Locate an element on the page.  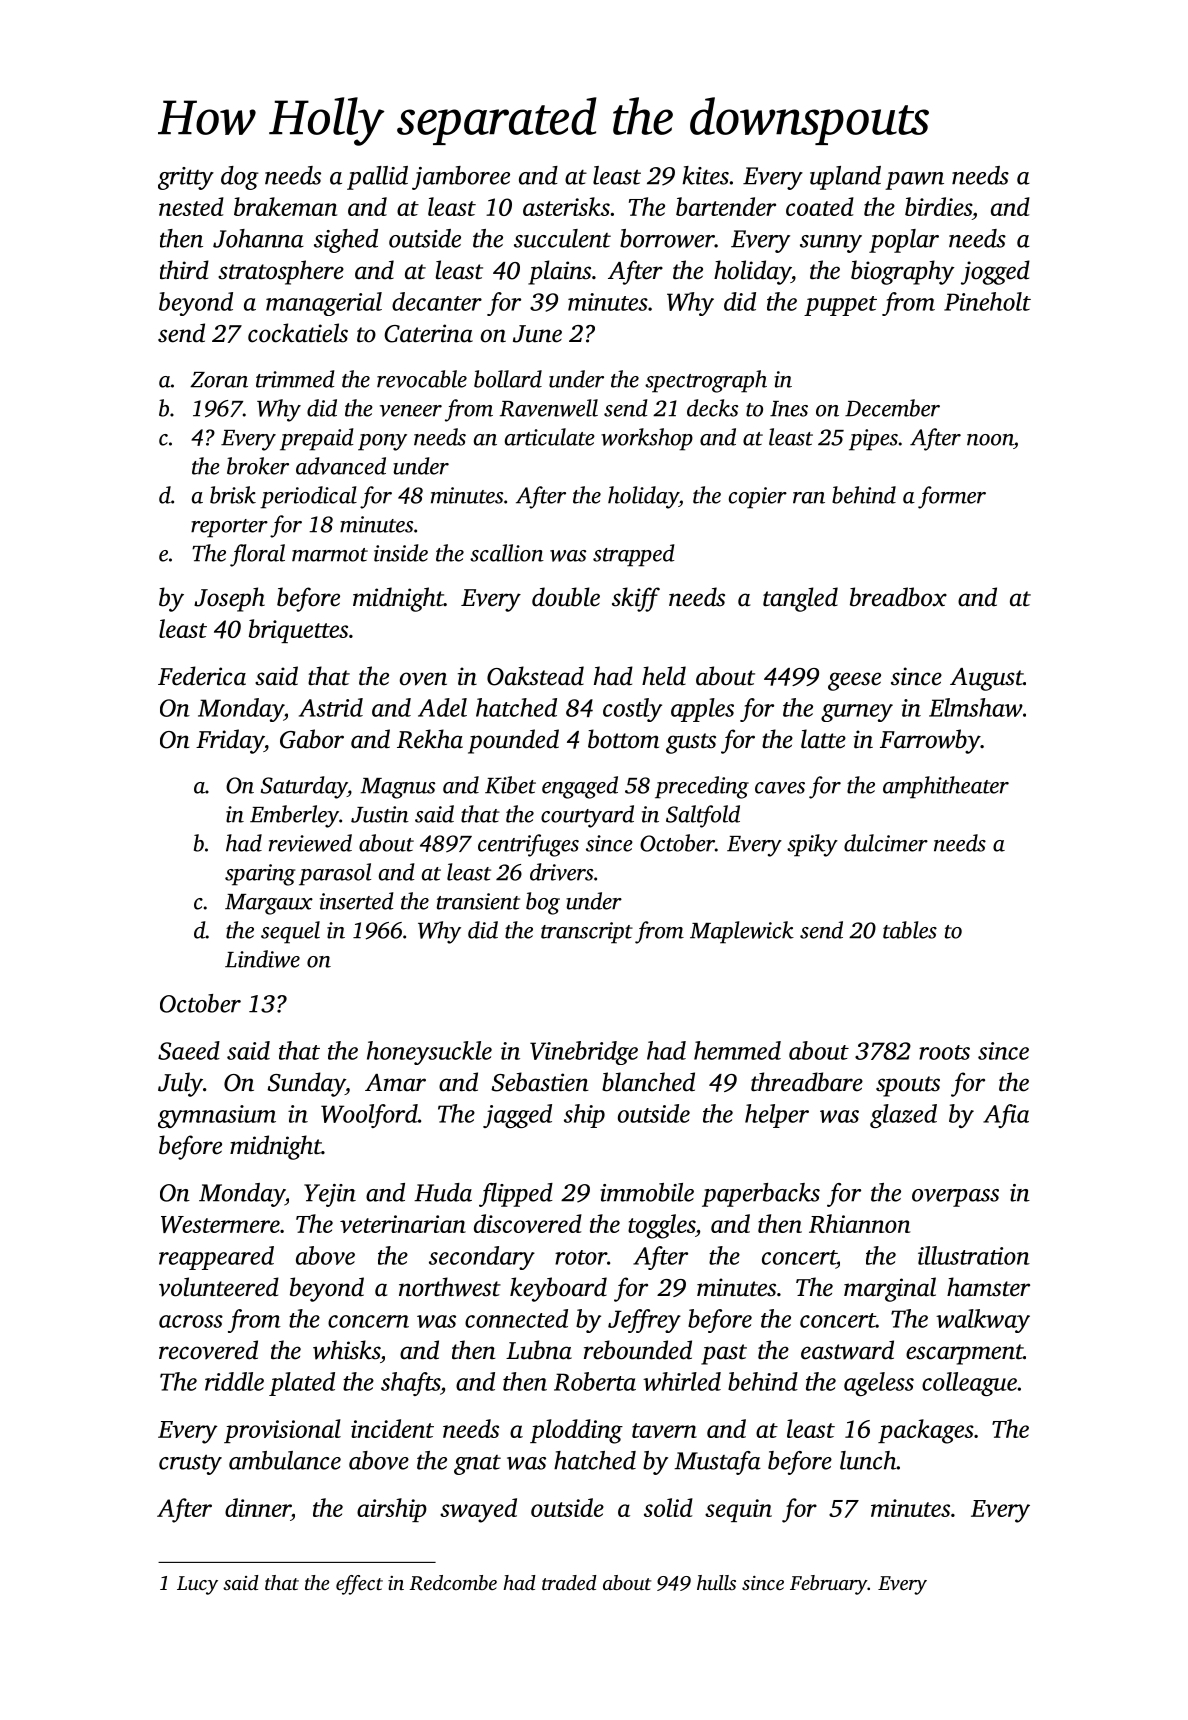
June is located at coordinates (537, 334).
